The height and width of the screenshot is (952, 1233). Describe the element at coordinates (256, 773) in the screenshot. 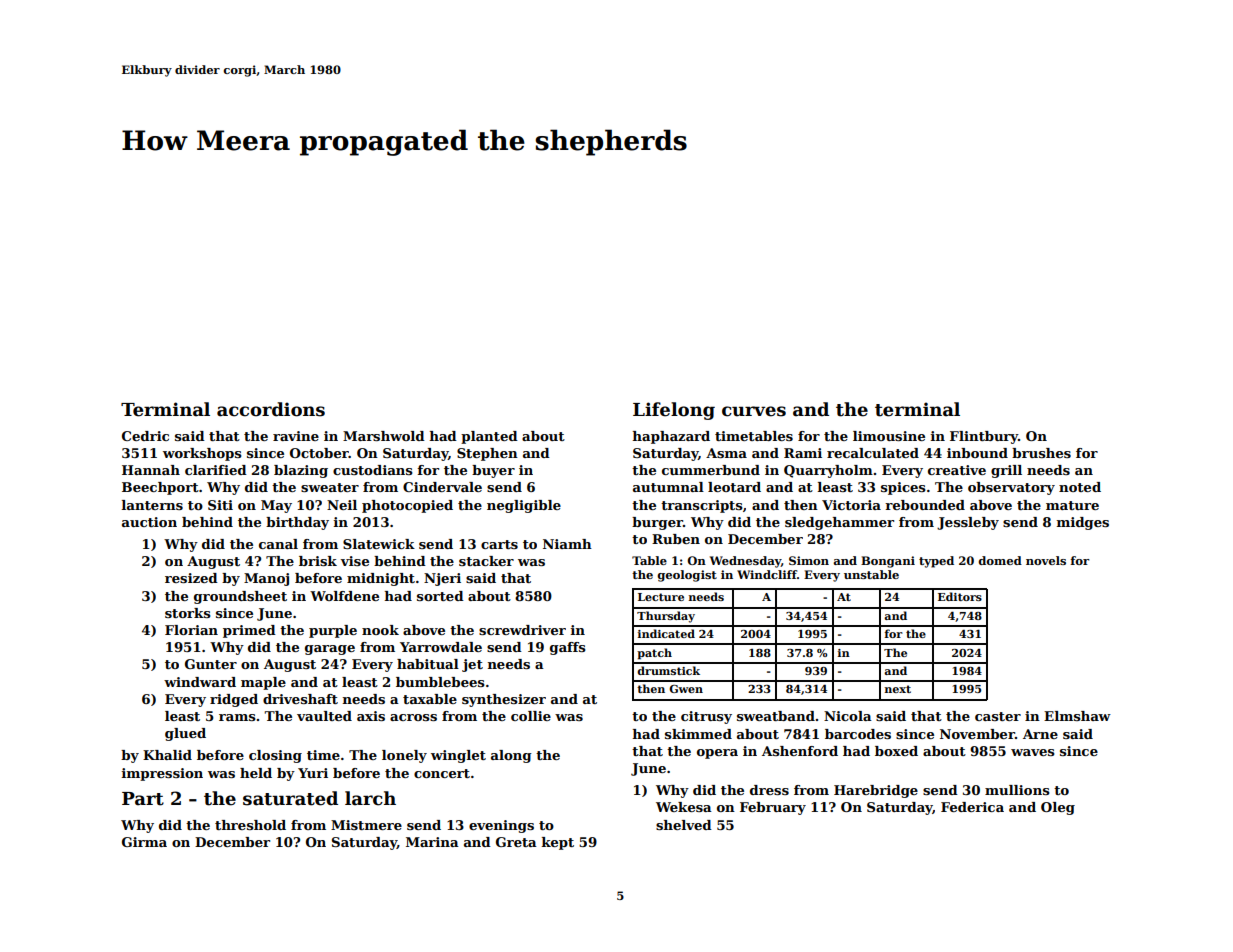

I see `held` at that location.
